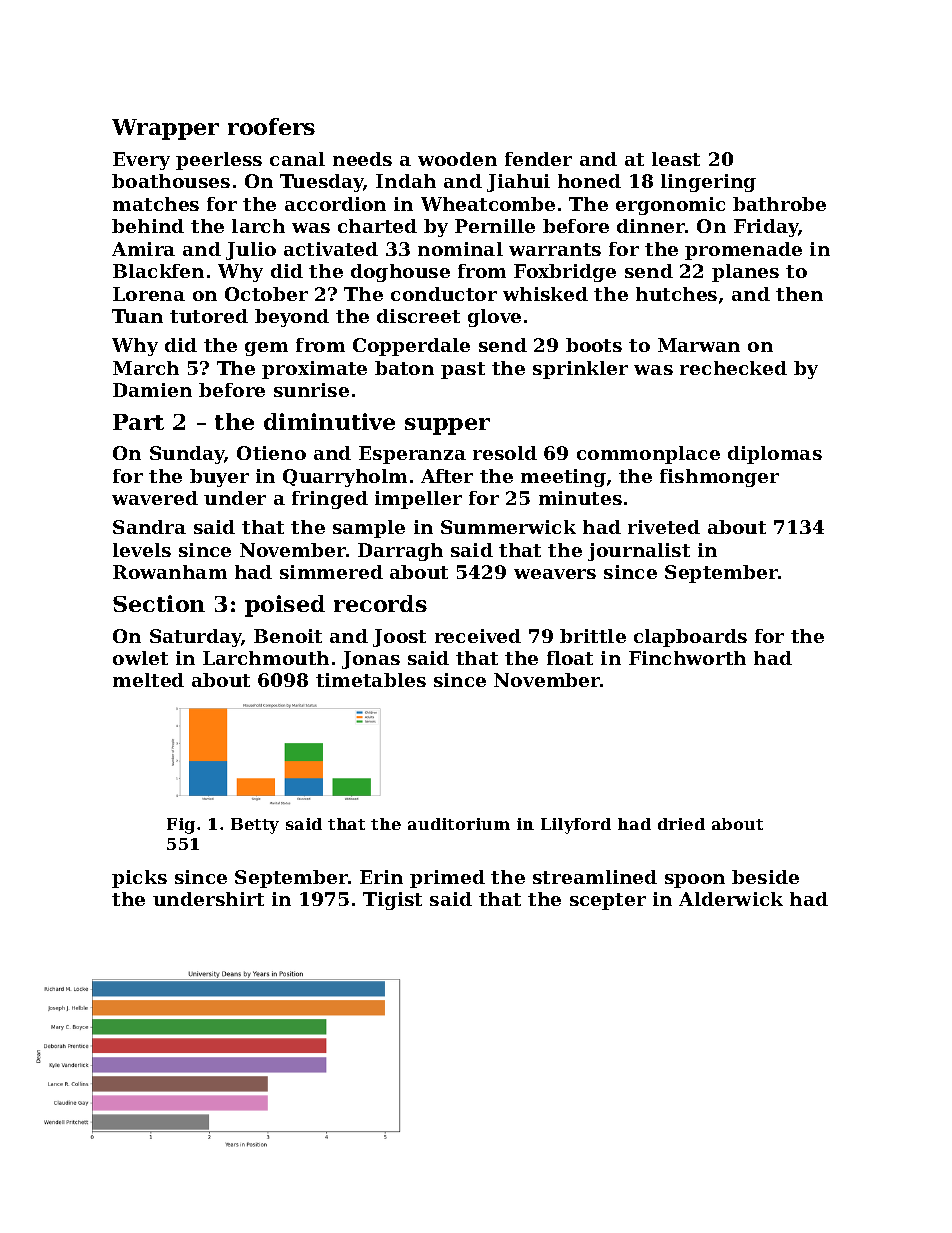  Describe the element at coordinates (459, 824) in the page. I see `auditorium` at that location.
